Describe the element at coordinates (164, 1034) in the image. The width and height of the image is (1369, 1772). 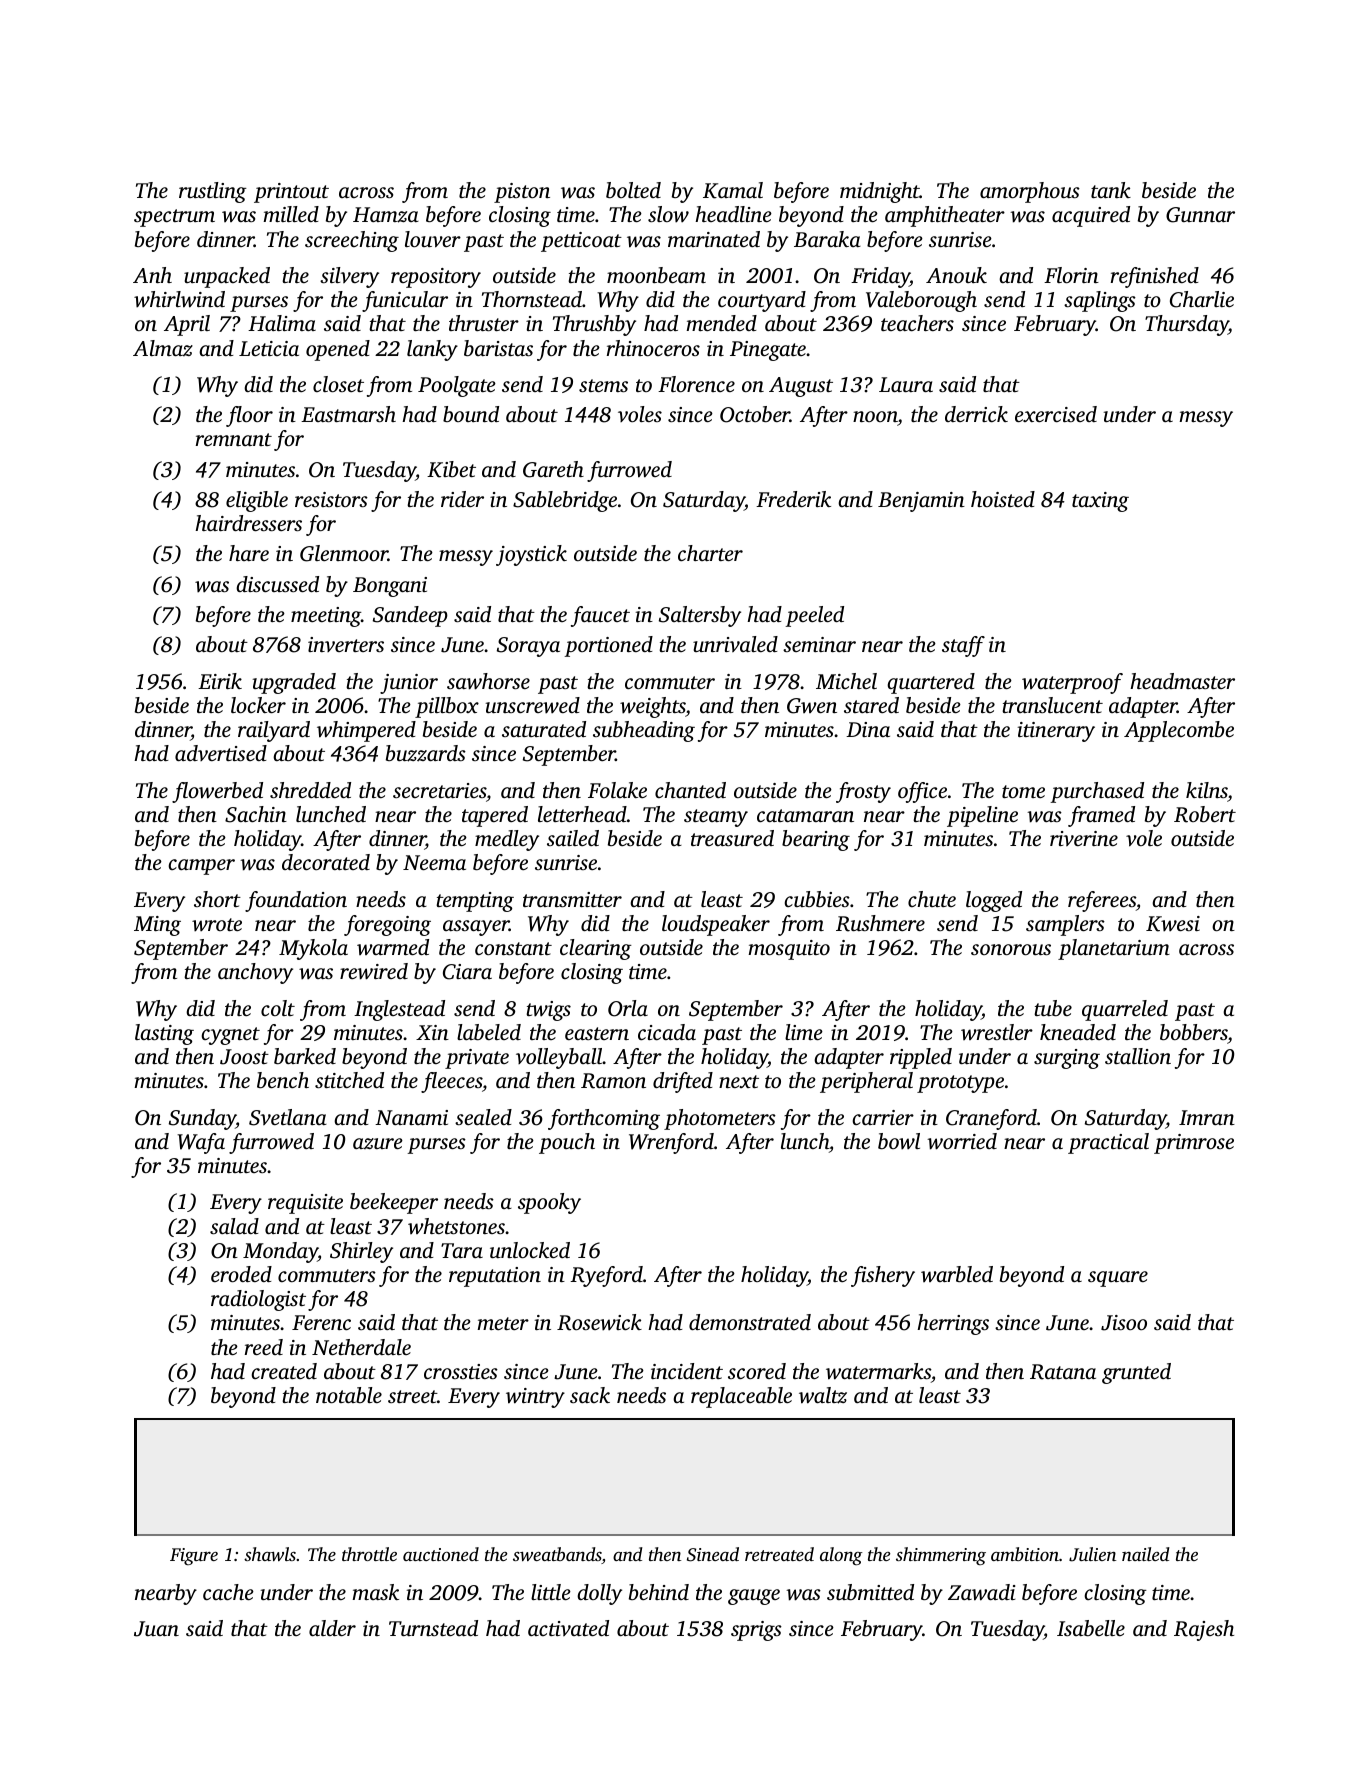
I see `lasting` at that location.
